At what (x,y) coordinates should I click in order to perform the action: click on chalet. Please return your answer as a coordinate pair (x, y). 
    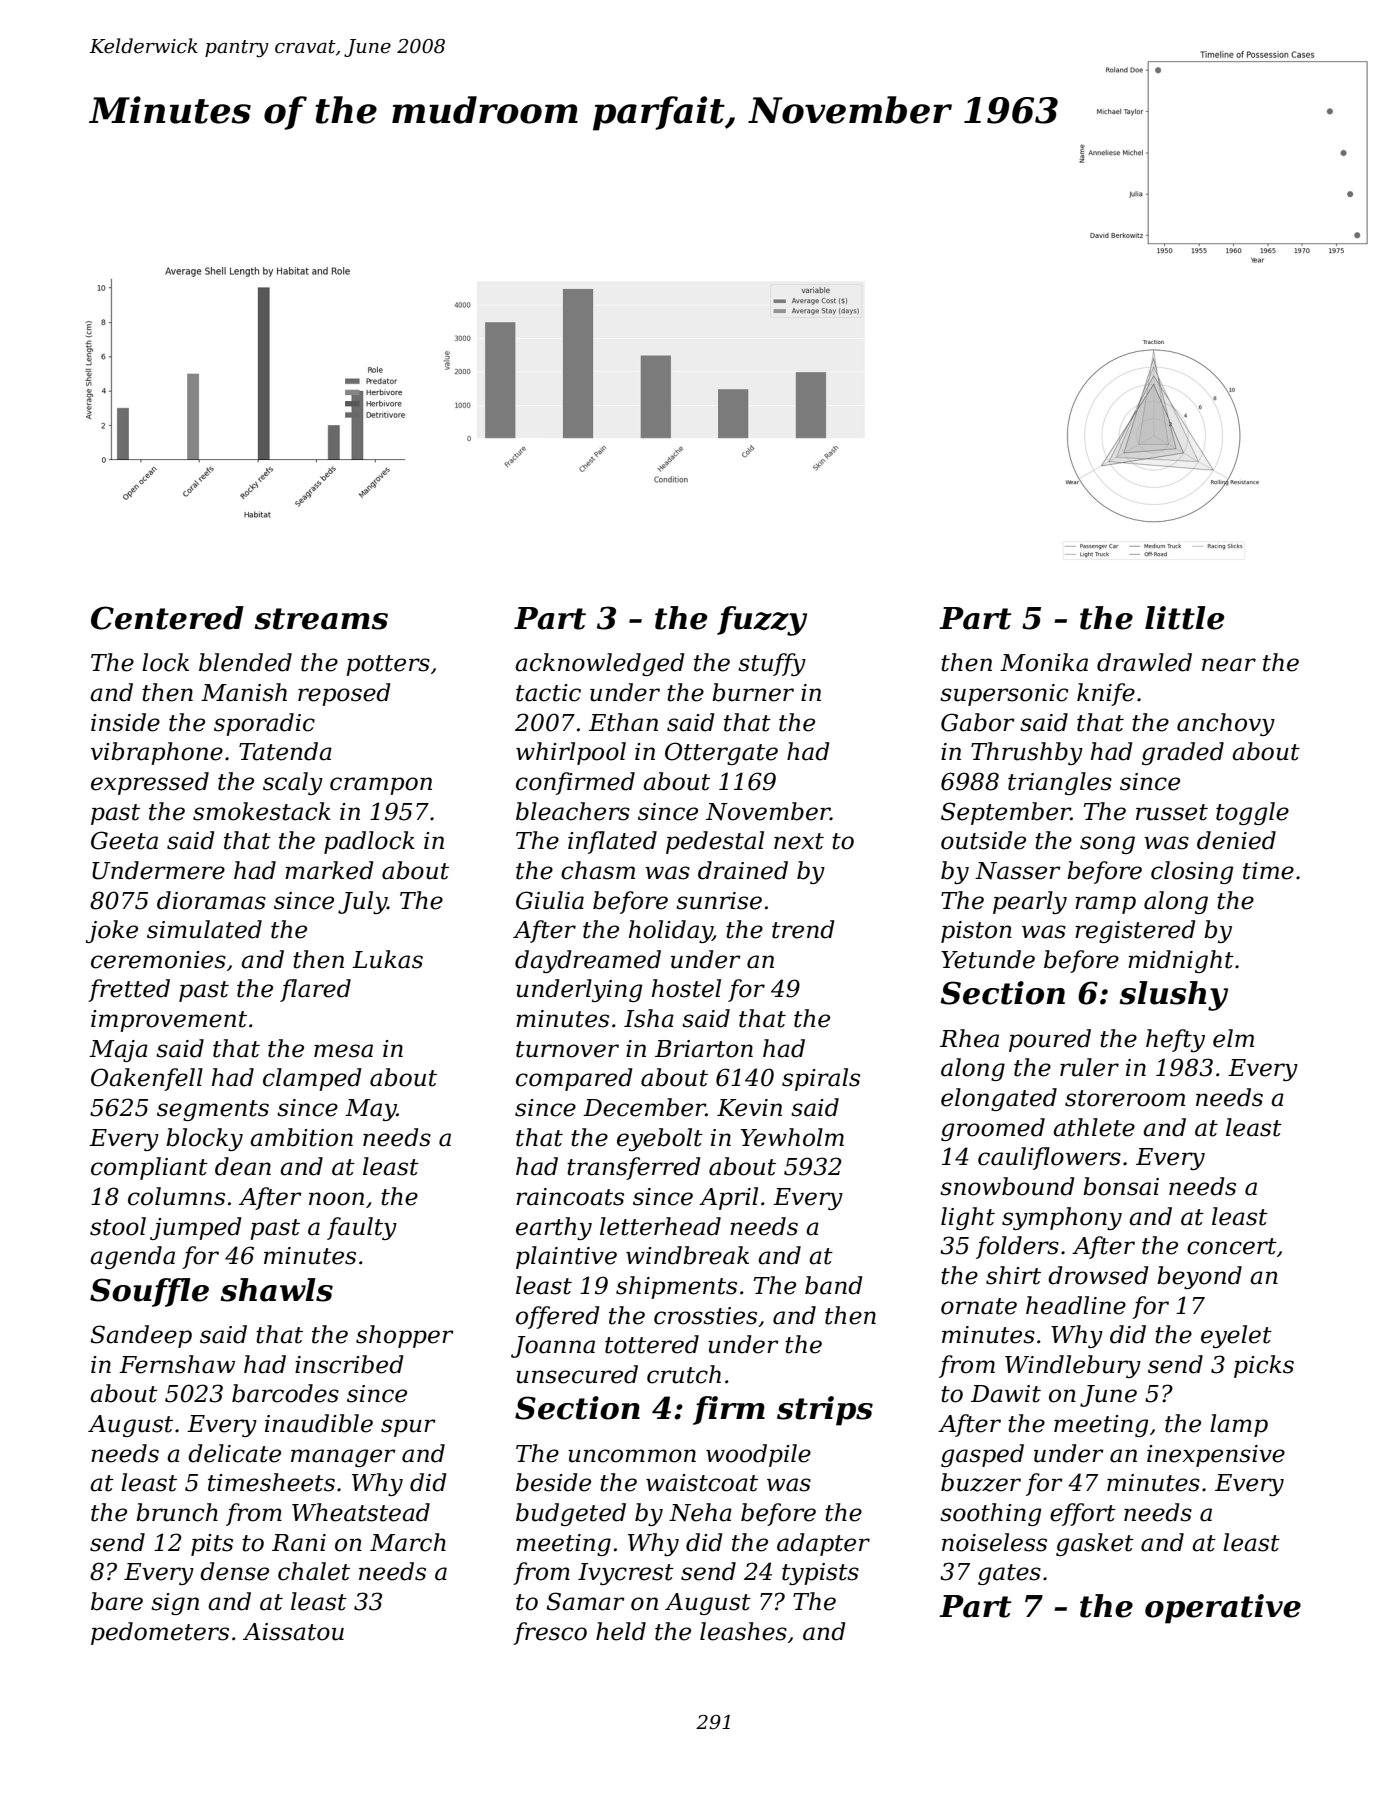
    Looking at the image, I should click on (314, 1571).
